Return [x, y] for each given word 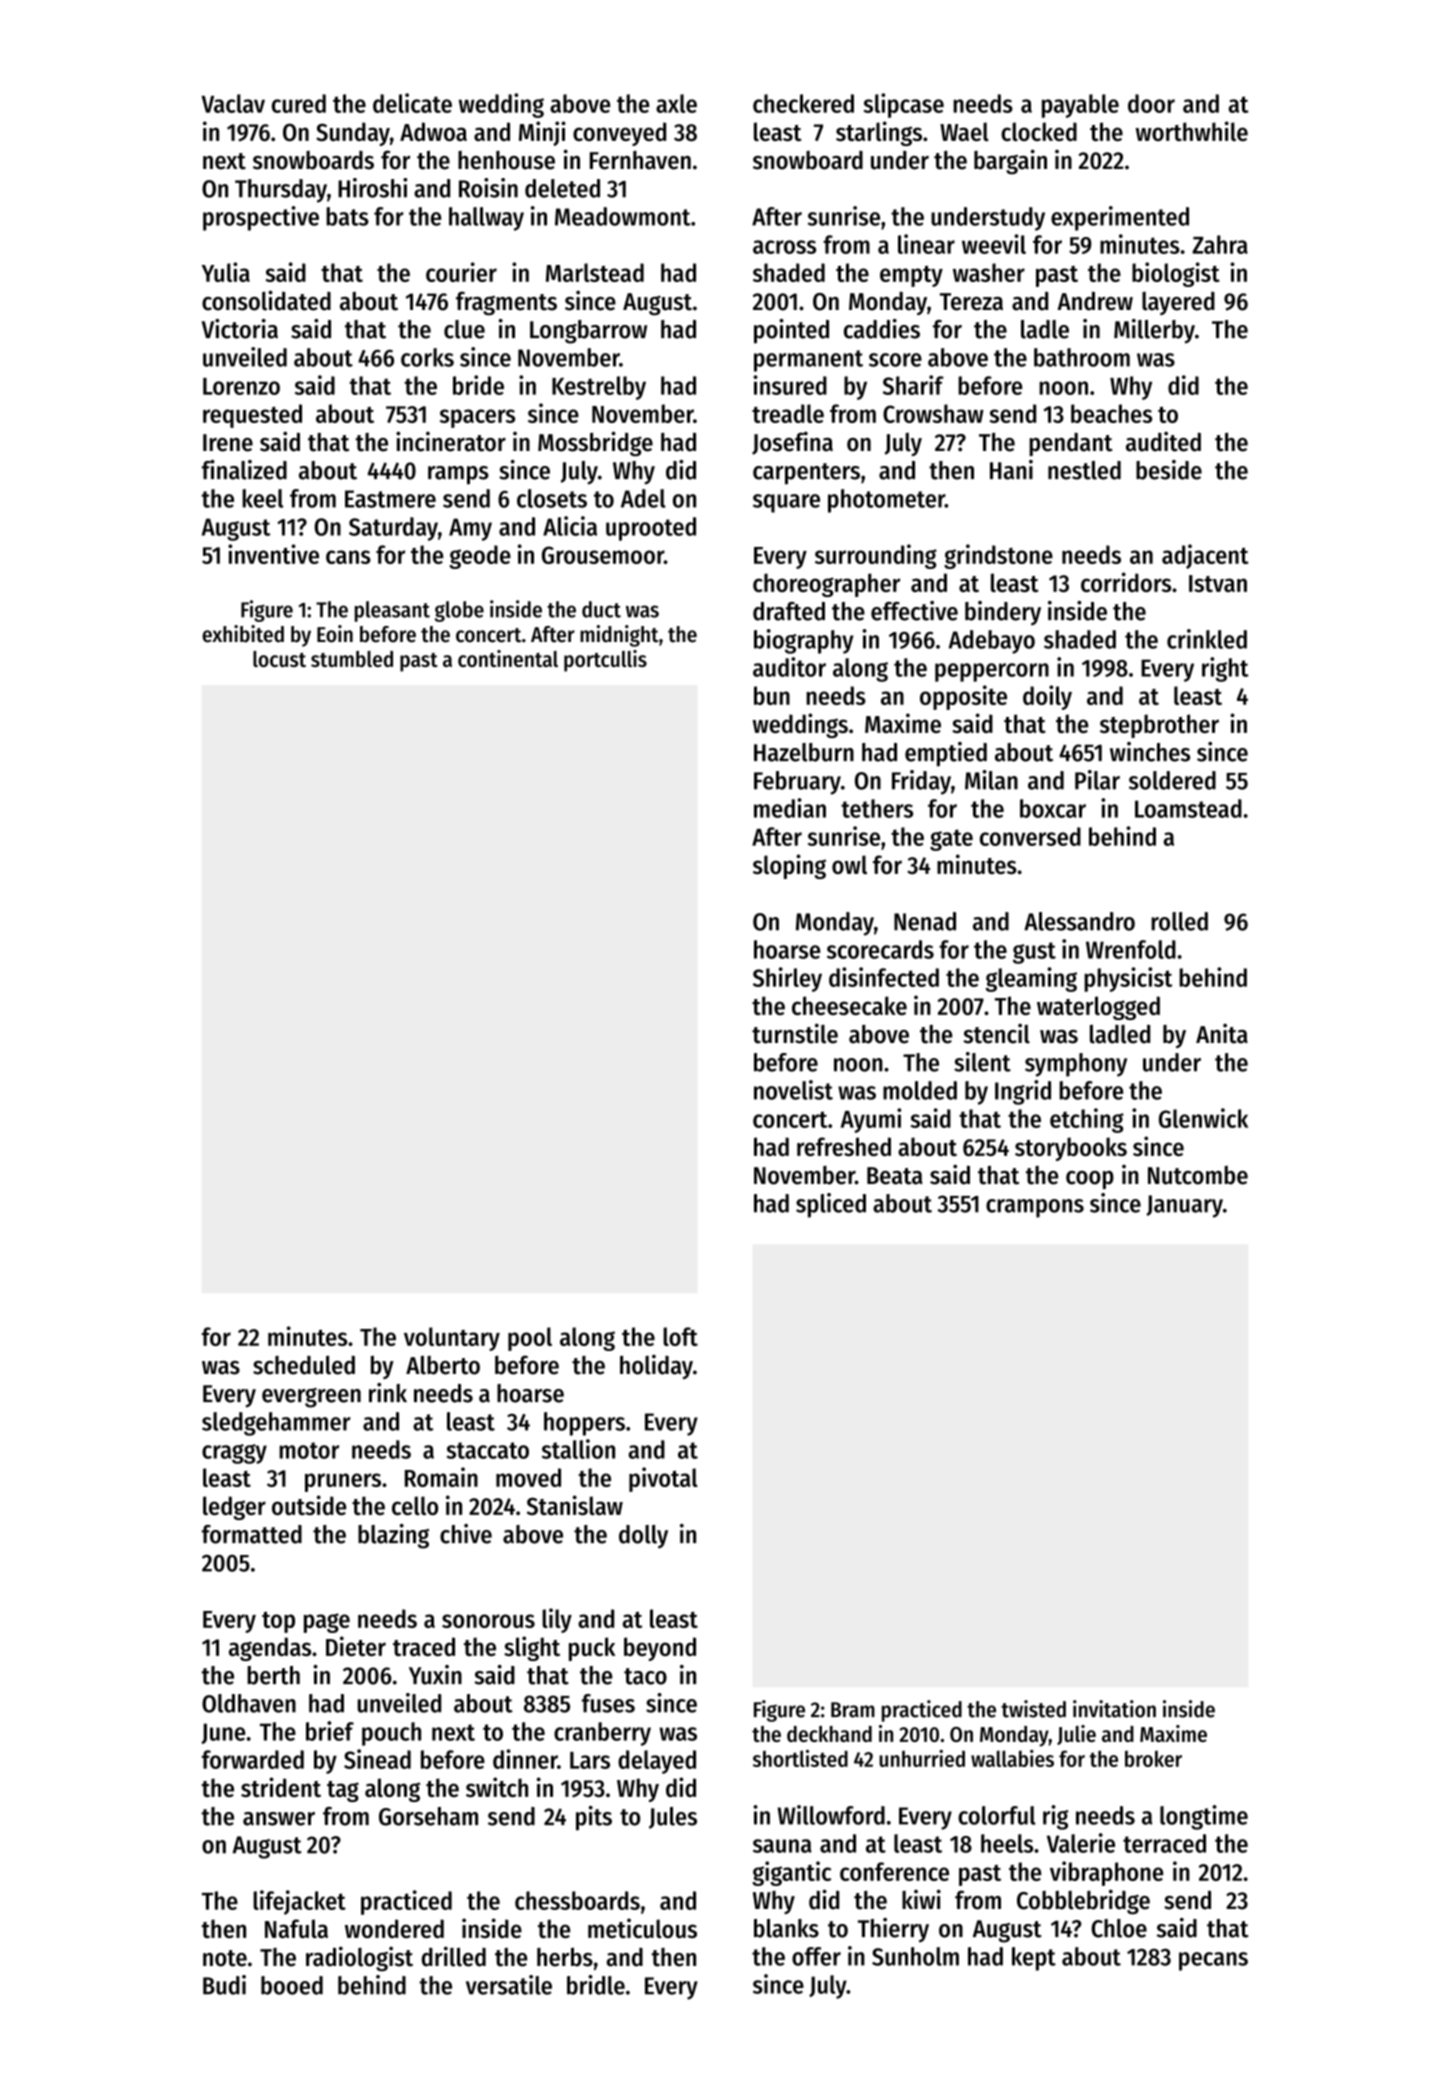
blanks [786, 1928]
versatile [509, 1985]
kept [1034, 1959]
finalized [244, 470]
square [786, 503]
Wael [964, 131]
